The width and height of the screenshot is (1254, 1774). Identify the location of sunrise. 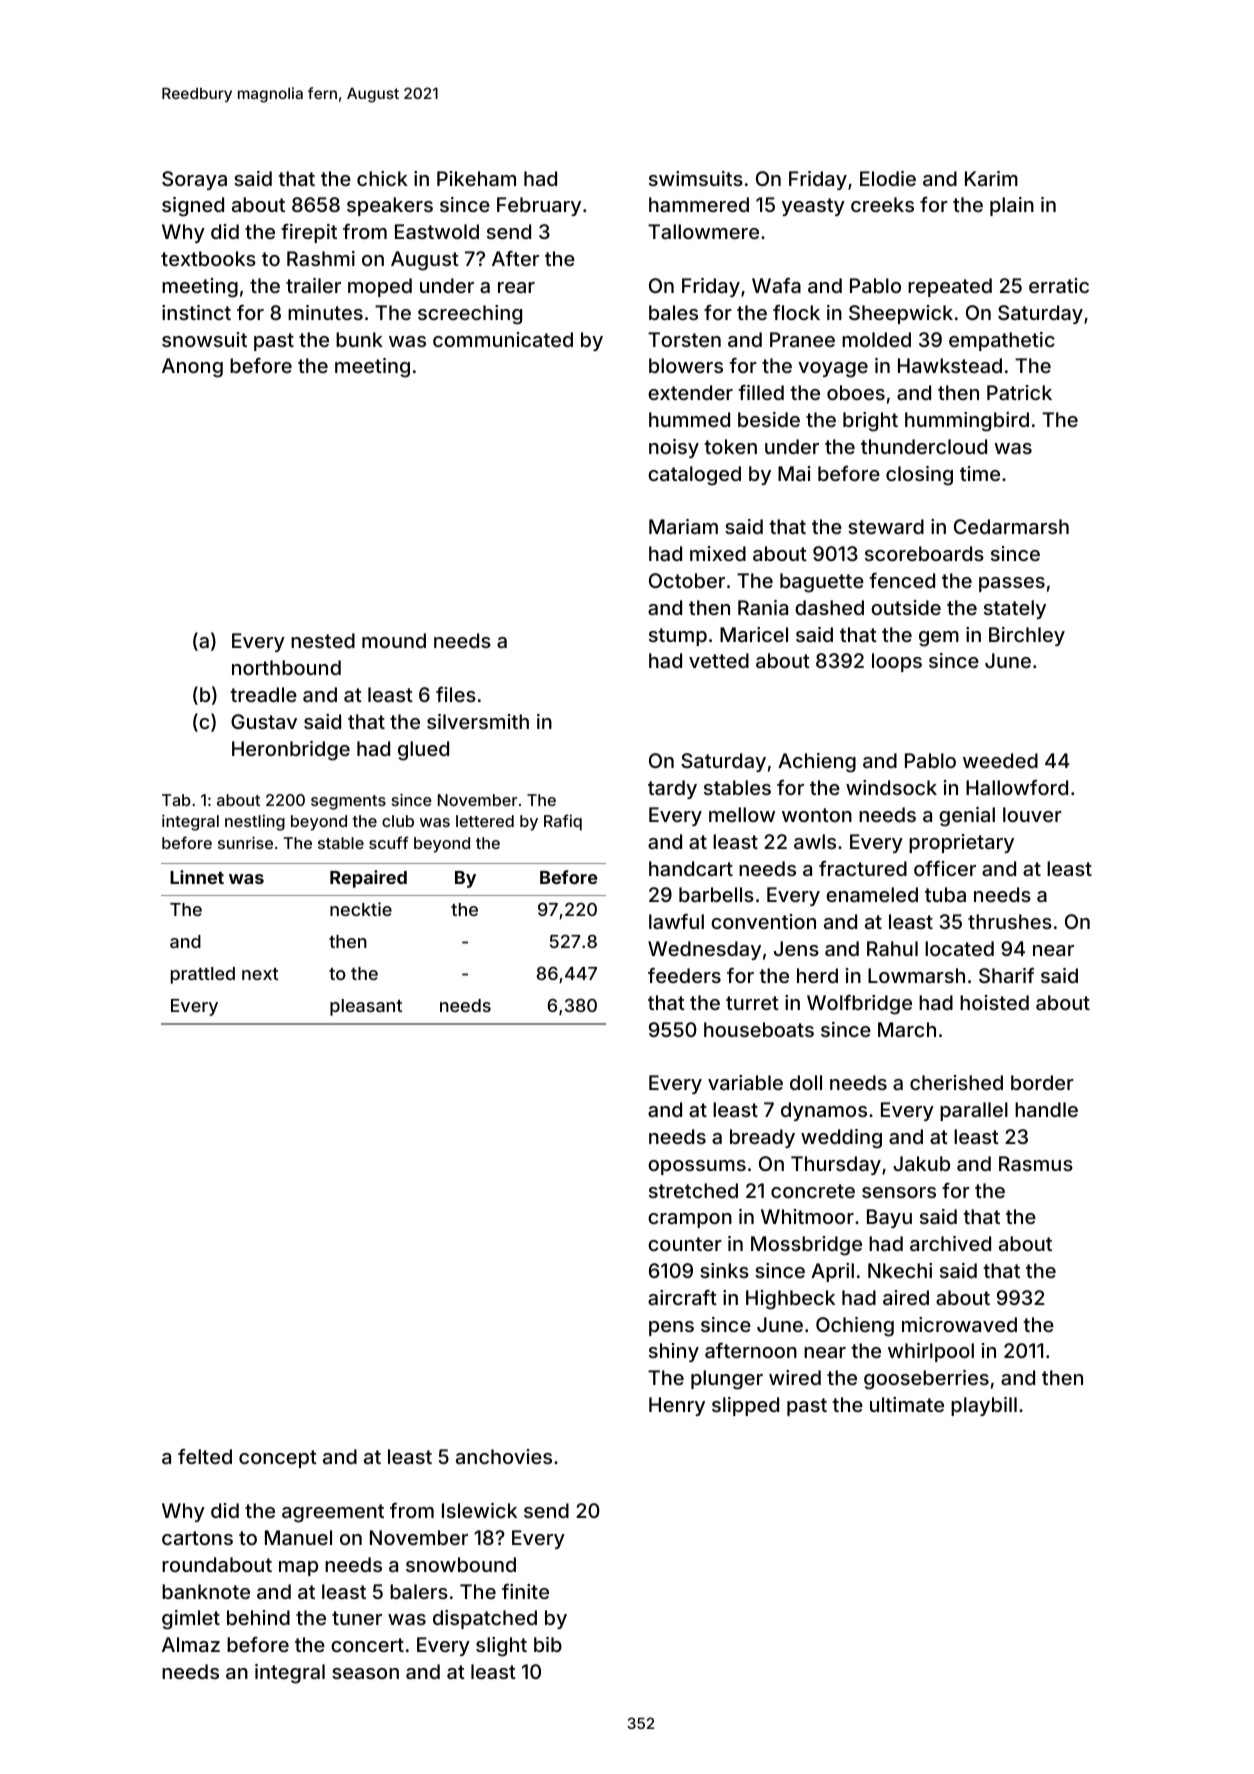
(245, 843).
